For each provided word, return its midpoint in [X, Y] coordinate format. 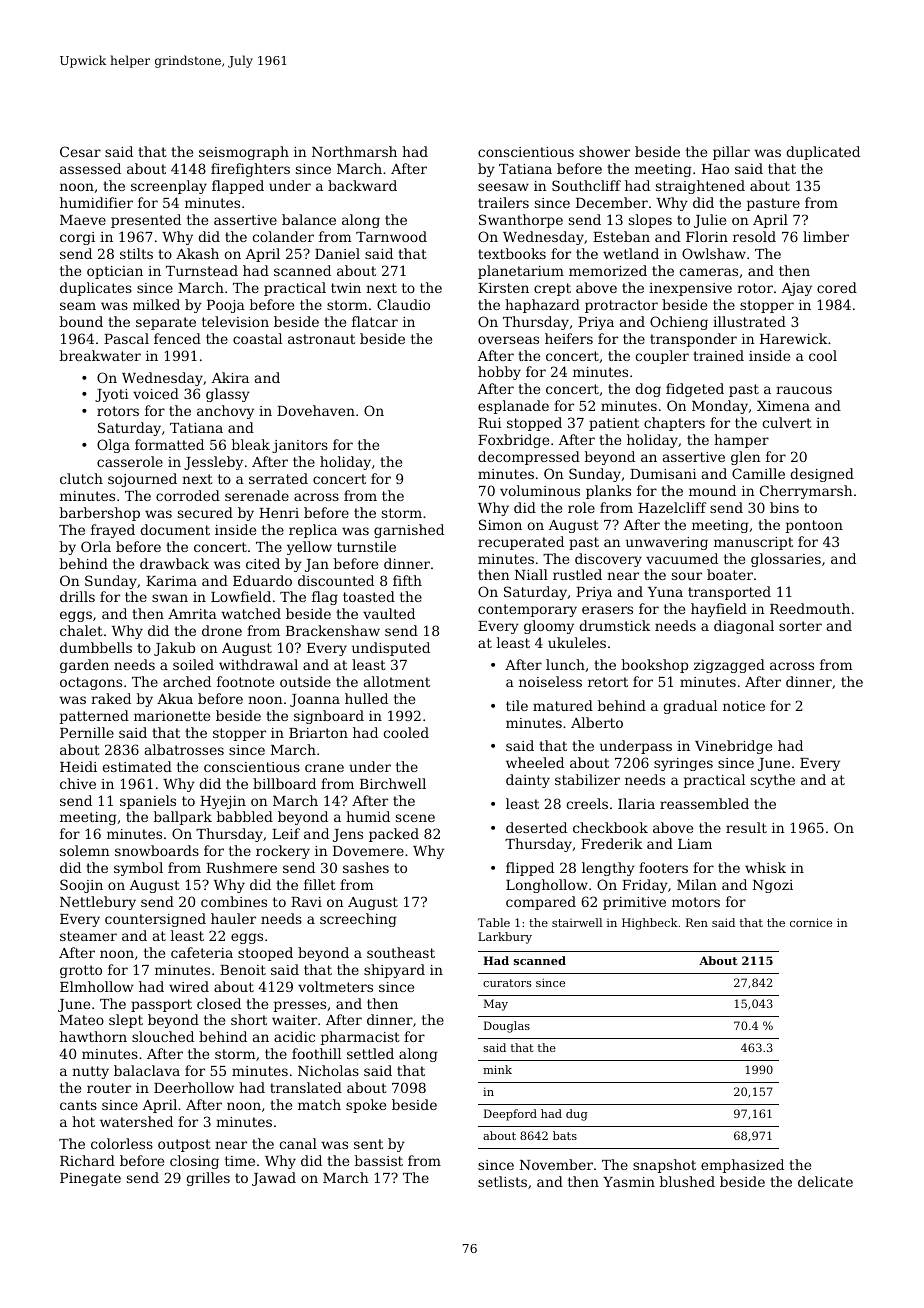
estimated [137, 766]
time [240, 1161]
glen [746, 458]
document [175, 529]
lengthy [608, 869]
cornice [811, 922]
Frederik [611, 843]
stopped [534, 424]
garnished [409, 531]
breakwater [100, 355]
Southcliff [586, 185]
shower [604, 151]
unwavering [667, 543]
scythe [773, 781]
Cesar [80, 151]
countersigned [155, 920]
